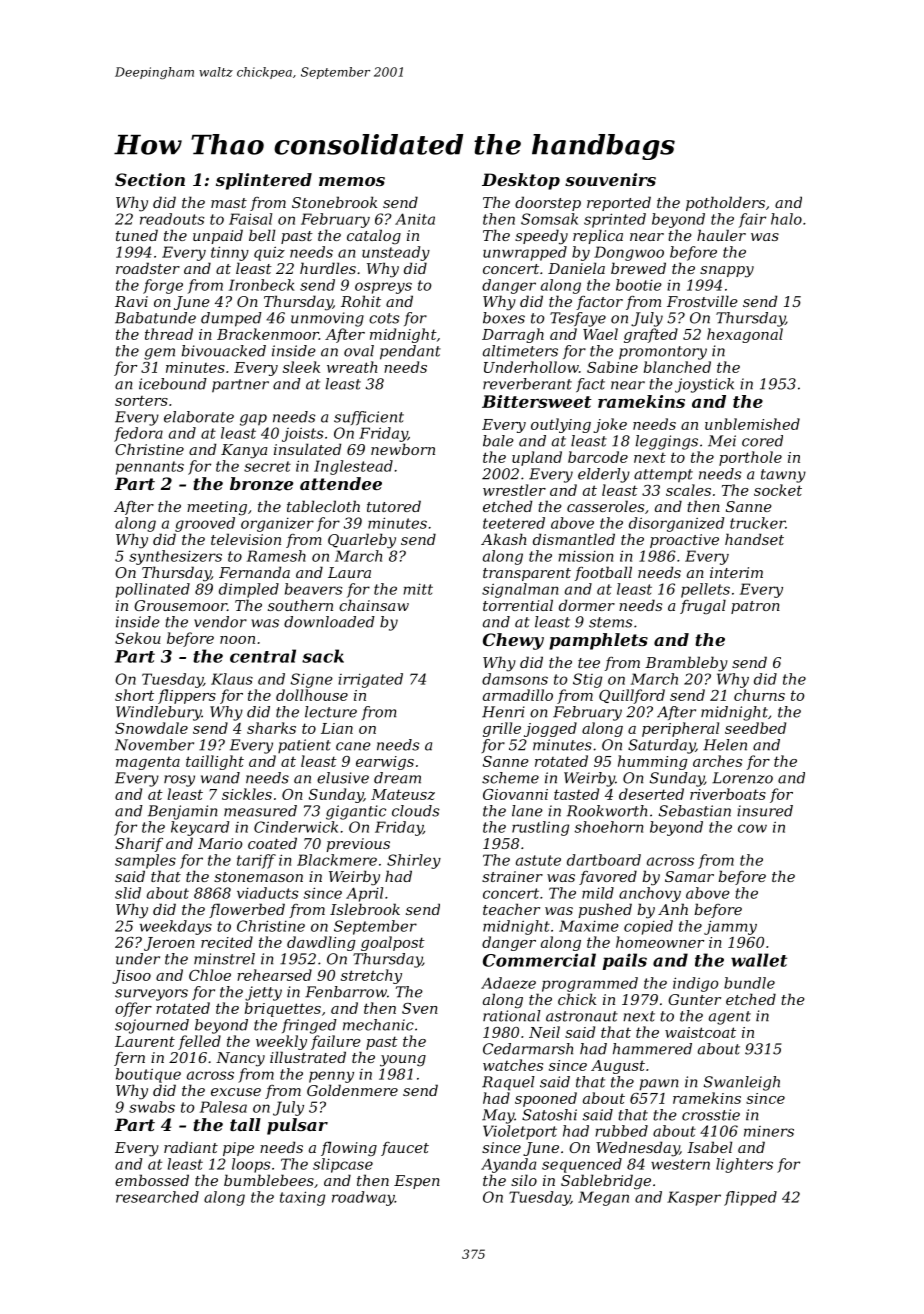 This page has height=1314, width=924. What do you see at coordinates (663, 353) in the page?
I see `promontory` at bounding box center [663, 353].
